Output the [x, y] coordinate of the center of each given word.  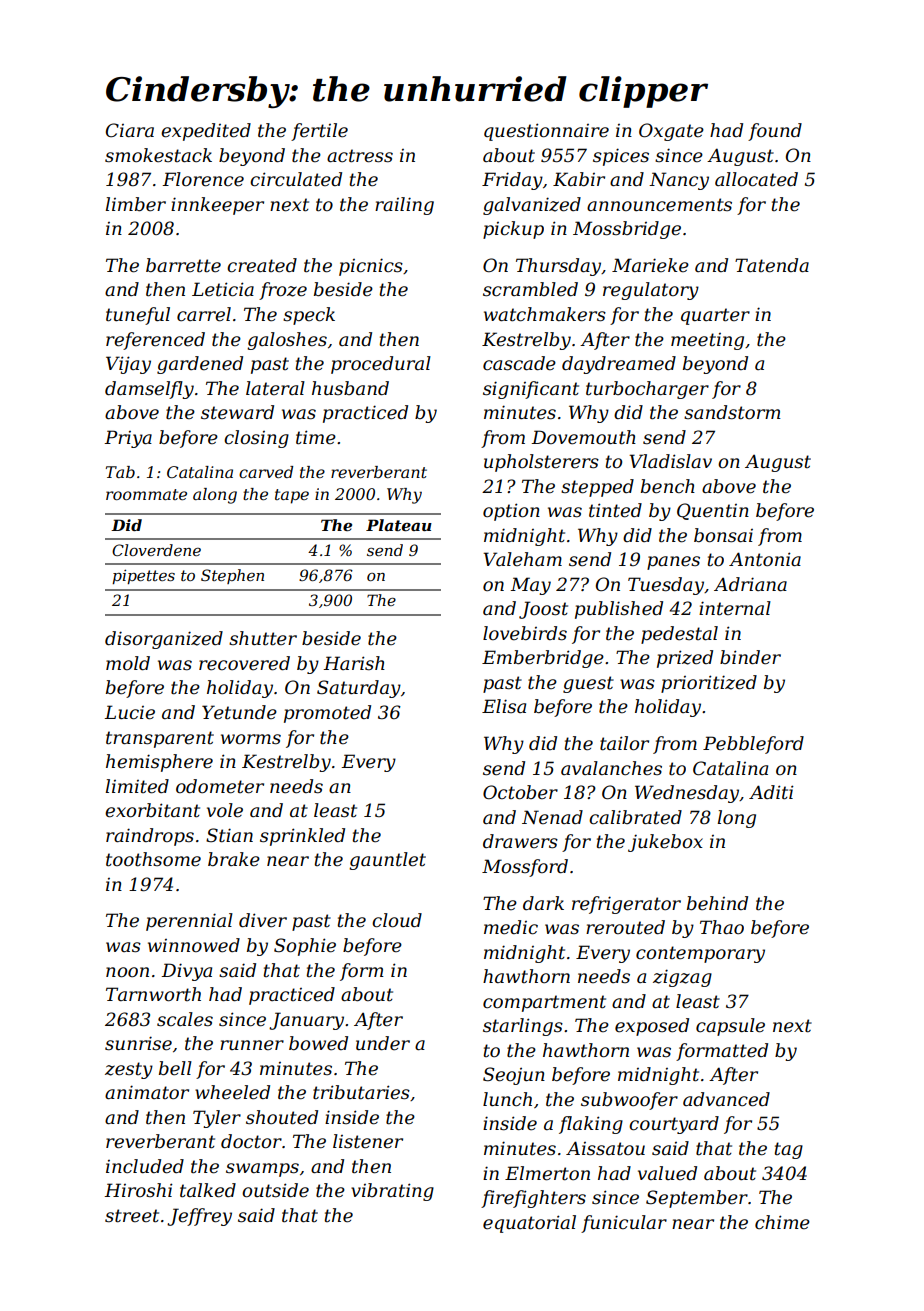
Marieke [650, 265]
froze [283, 291]
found [775, 132]
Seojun [514, 1076]
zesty [129, 1070]
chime [782, 1222]
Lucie [129, 712]
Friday [512, 181]
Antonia [765, 559]
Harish [354, 663]
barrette [183, 265]
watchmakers [545, 314]
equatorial [529, 1224]
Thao [722, 927]
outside [275, 1190]
